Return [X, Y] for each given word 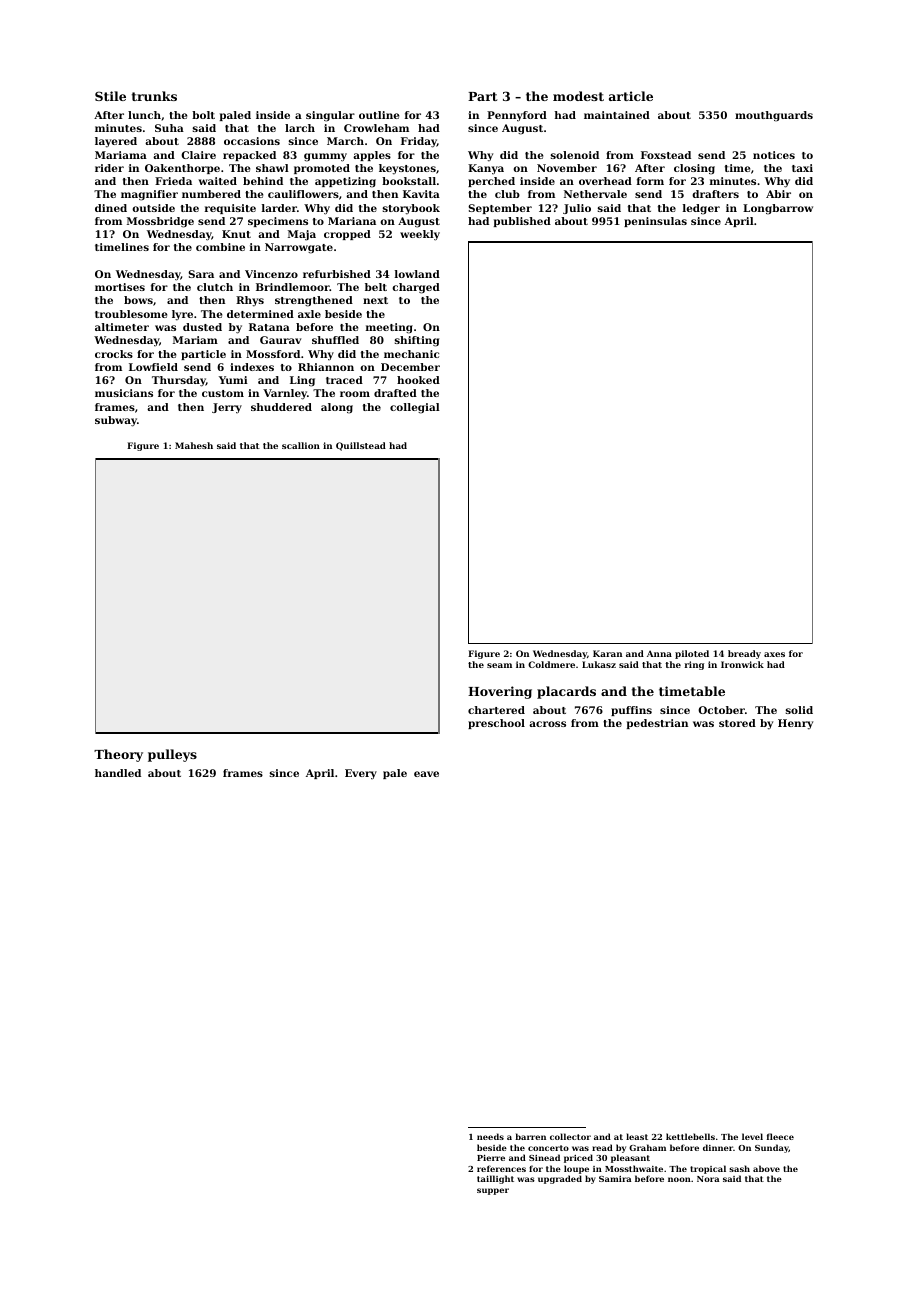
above [766, 1168]
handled [118, 773]
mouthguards [774, 116]
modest [578, 96]
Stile [110, 96]
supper [493, 1191]
